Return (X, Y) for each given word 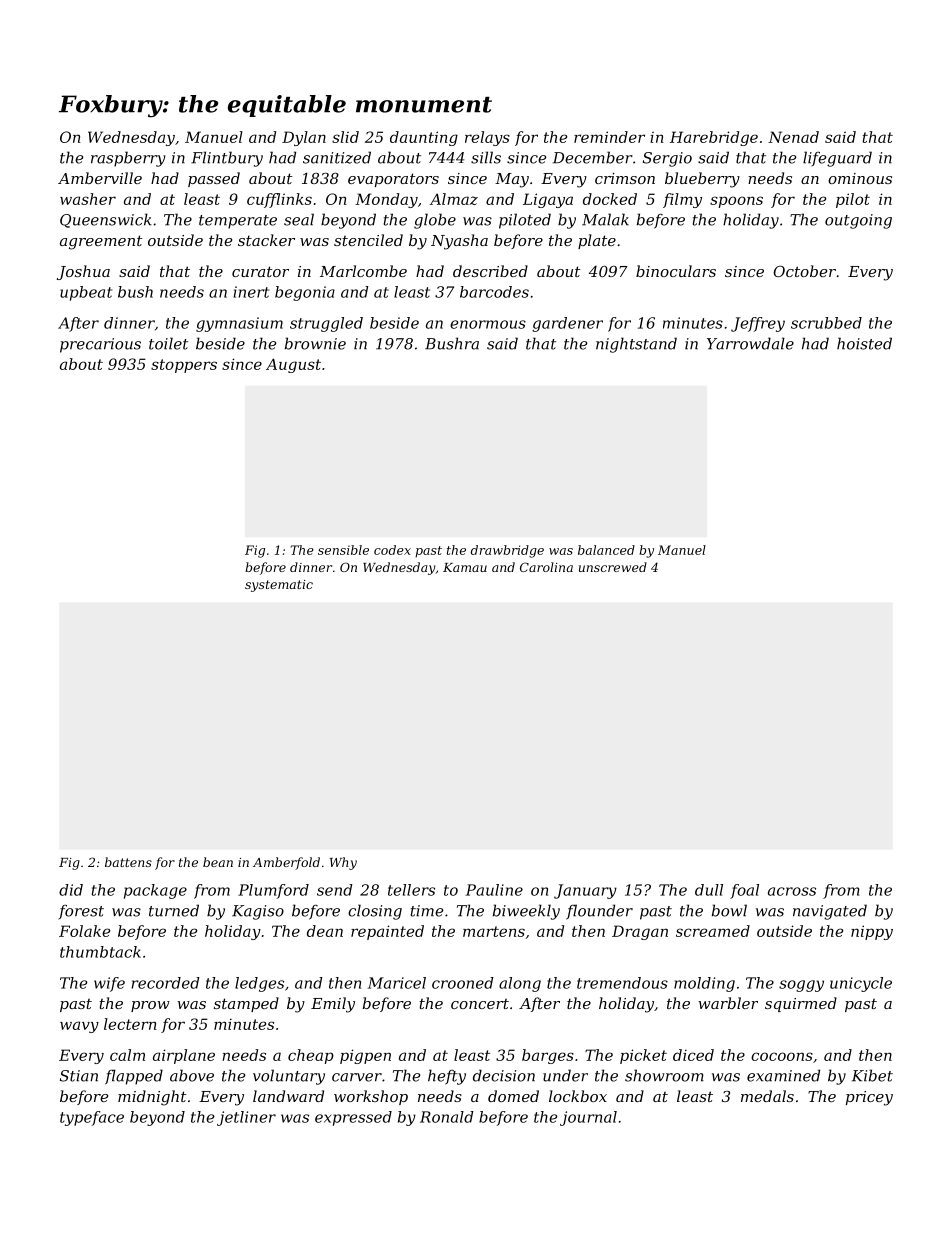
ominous (860, 178)
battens (128, 862)
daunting (424, 138)
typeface (92, 1118)
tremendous (622, 983)
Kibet (872, 1075)
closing (375, 912)
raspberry (128, 159)
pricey (869, 1098)
